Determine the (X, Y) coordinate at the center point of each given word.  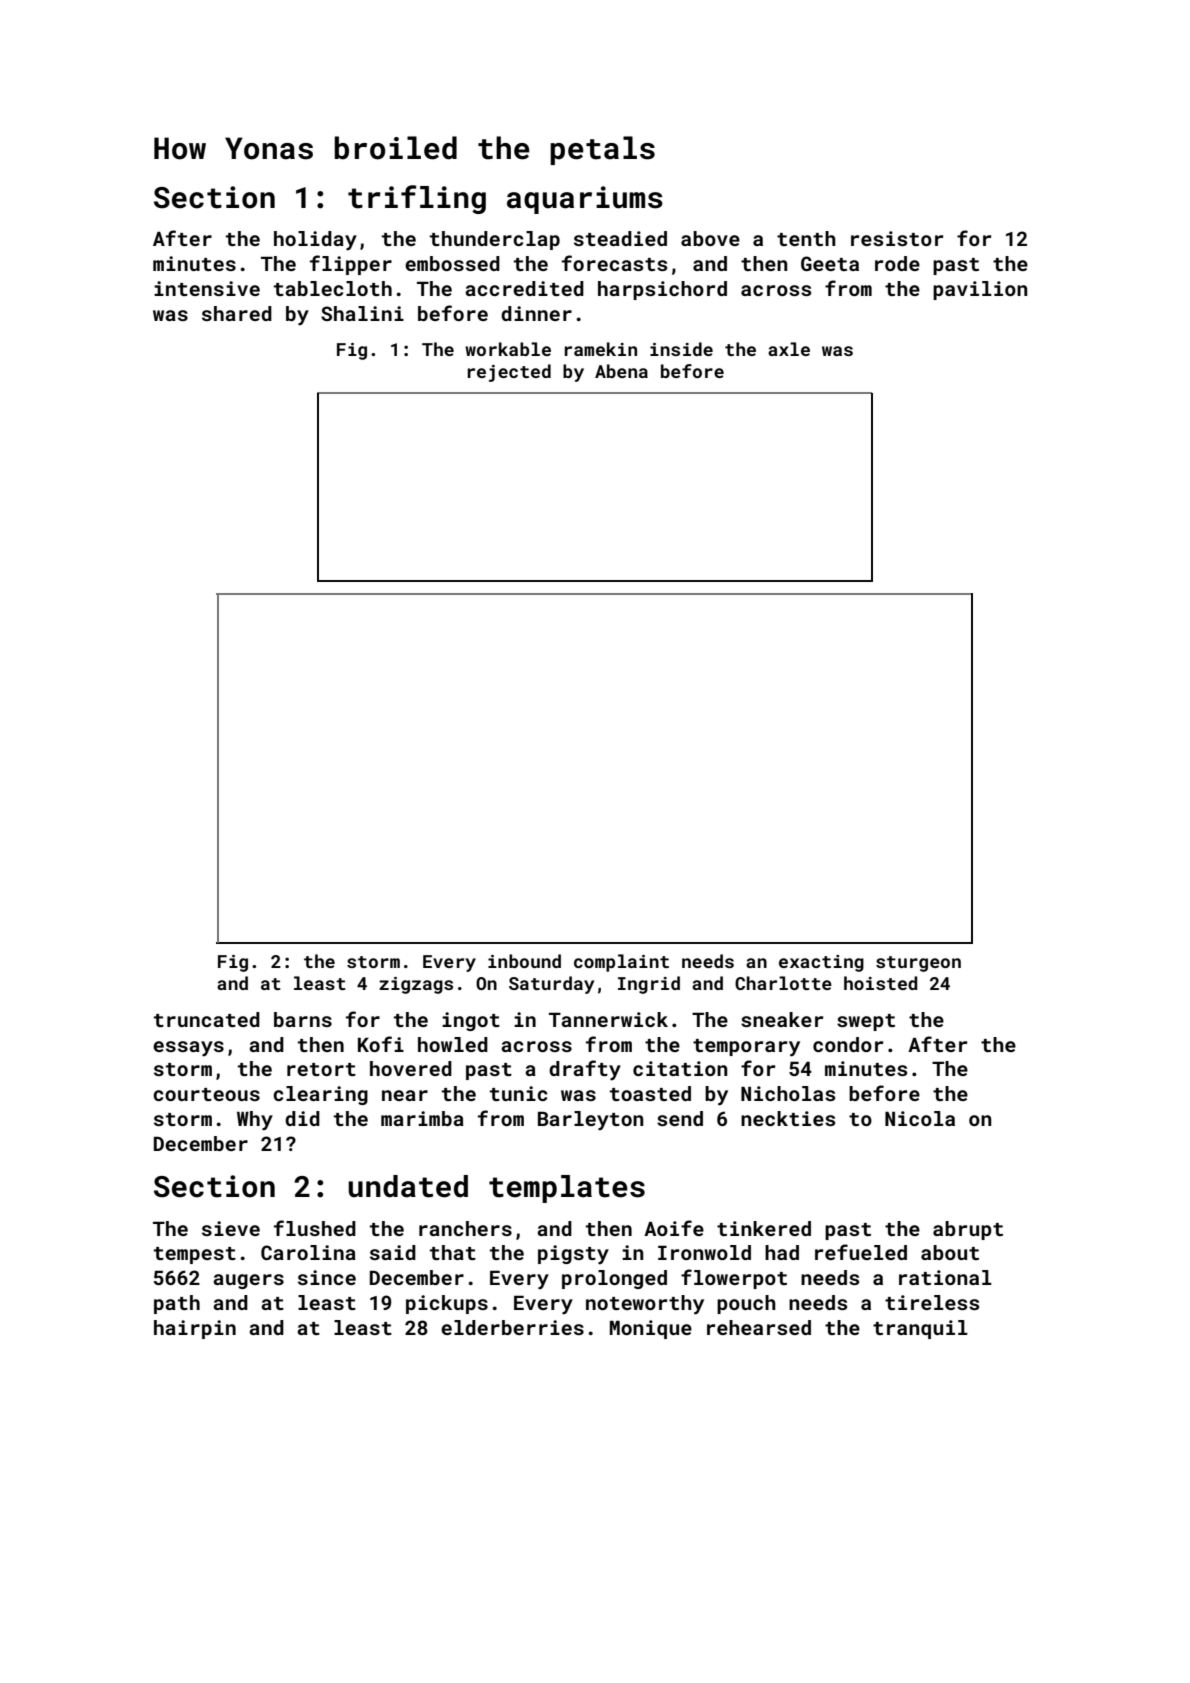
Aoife (674, 1228)
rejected (509, 373)
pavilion (980, 290)
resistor (897, 238)
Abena (621, 371)
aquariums (585, 200)
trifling (417, 199)
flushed (315, 1228)
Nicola (920, 1118)
